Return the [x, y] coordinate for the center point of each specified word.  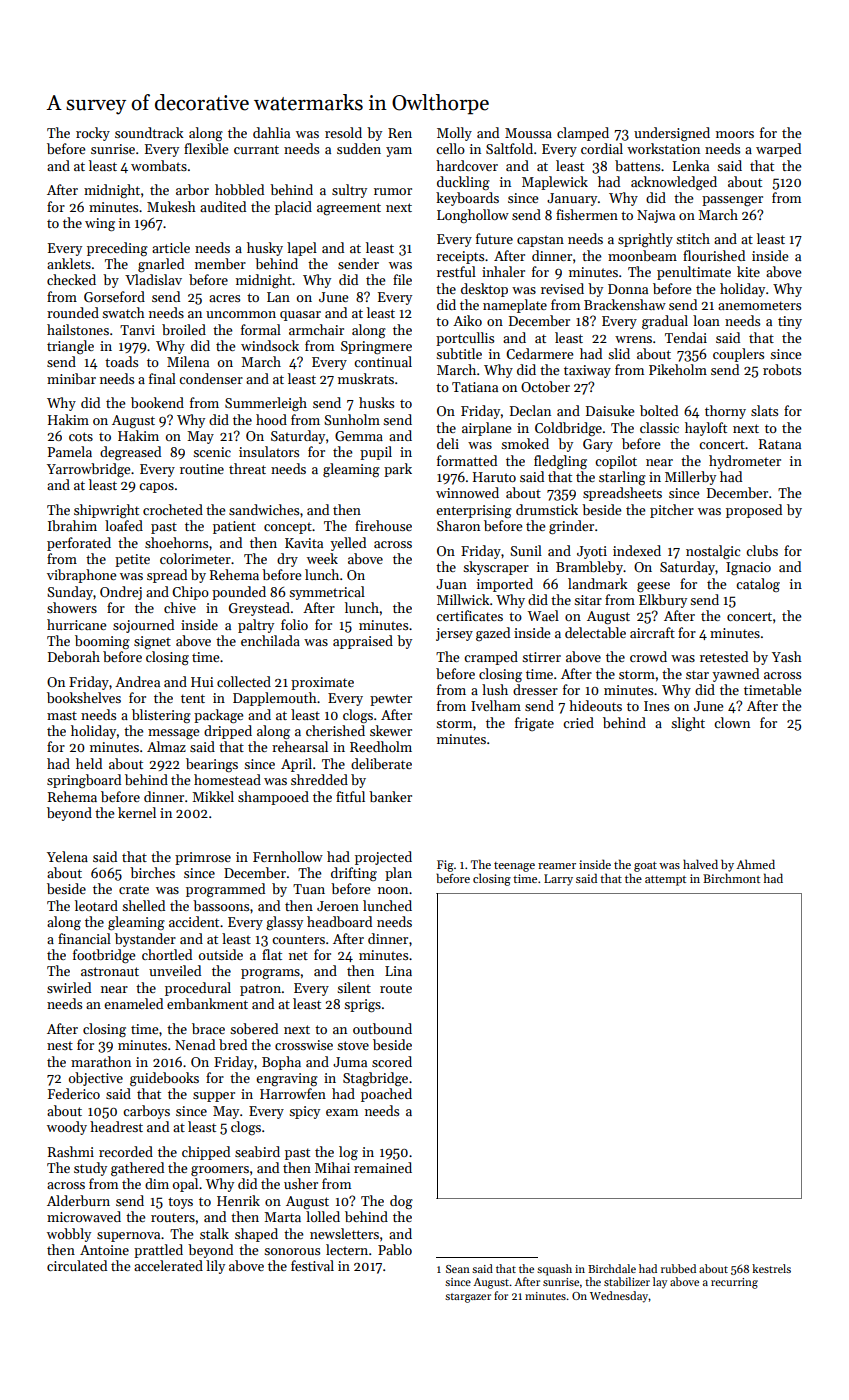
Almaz [166, 746]
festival [312, 1265]
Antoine [104, 1250]
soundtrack [149, 132]
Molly [454, 134]
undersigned [672, 134]
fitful [350, 796]
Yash [787, 656]
